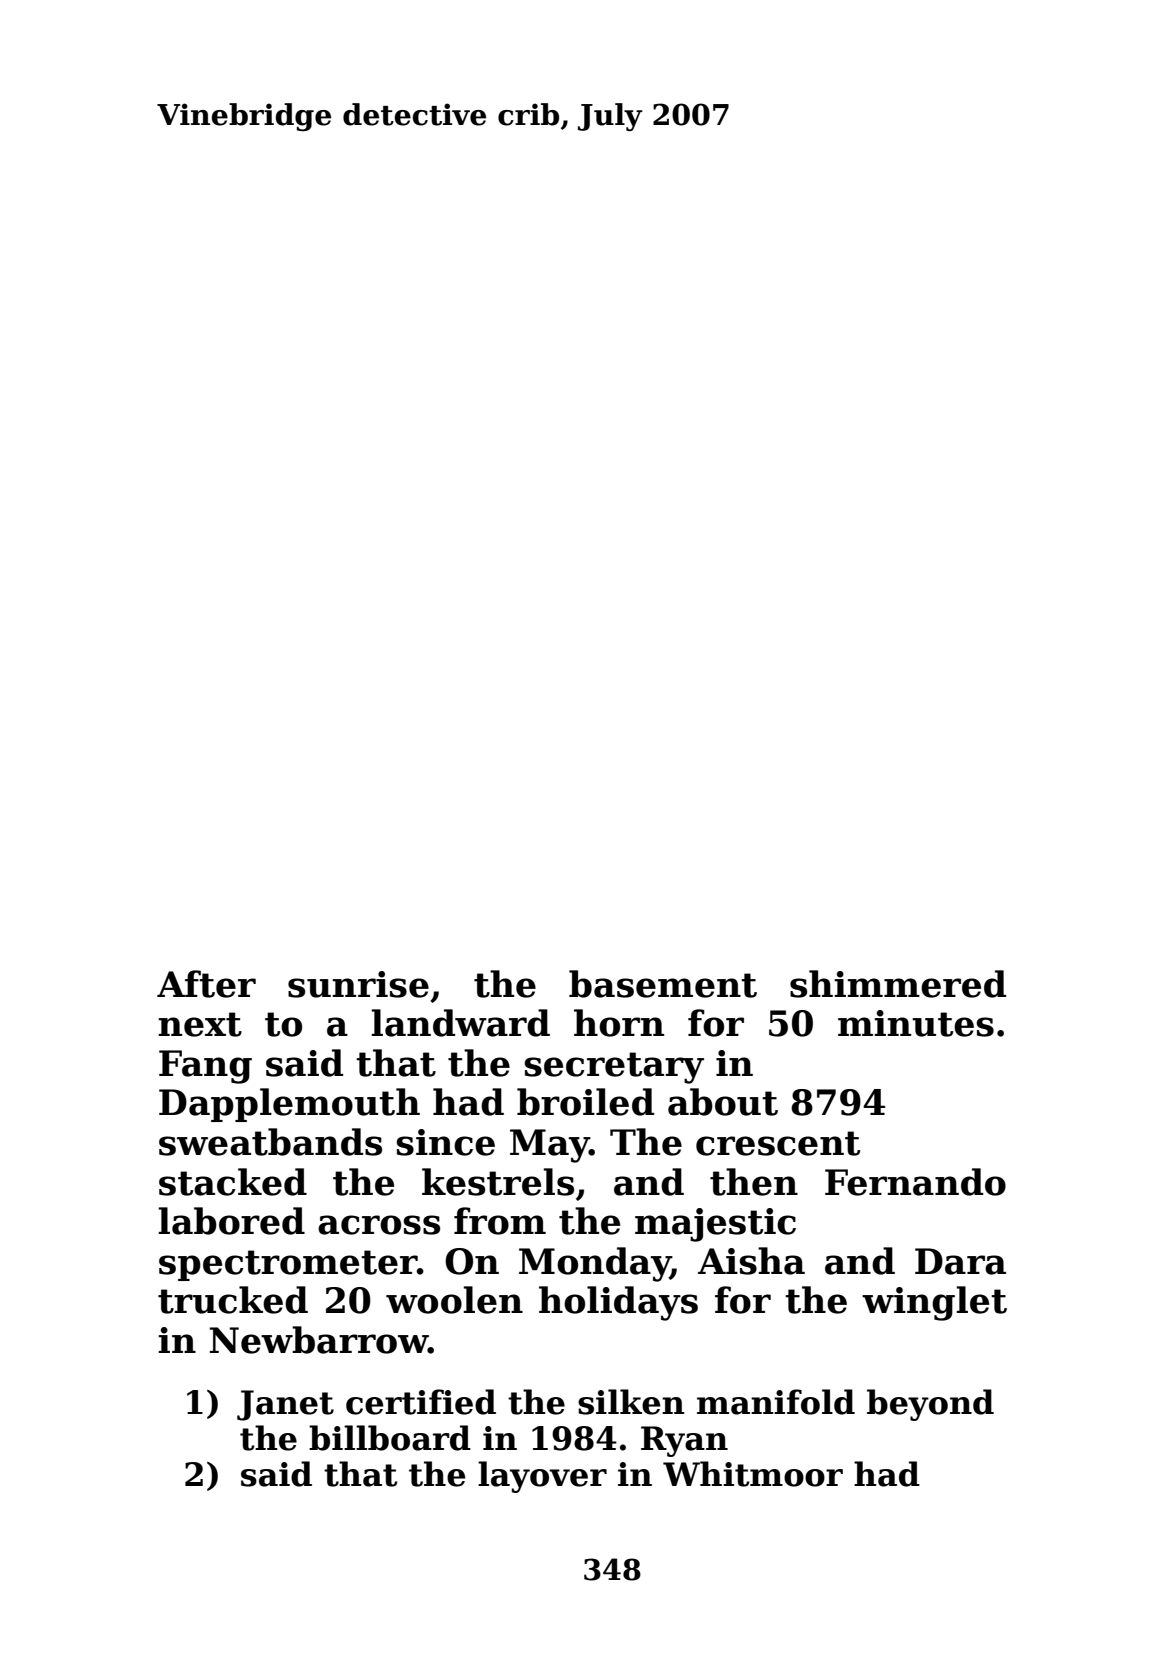 The image size is (1165, 1654). What do you see at coordinates (663, 984) in the image?
I see `basement` at bounding box center [663, 984].
